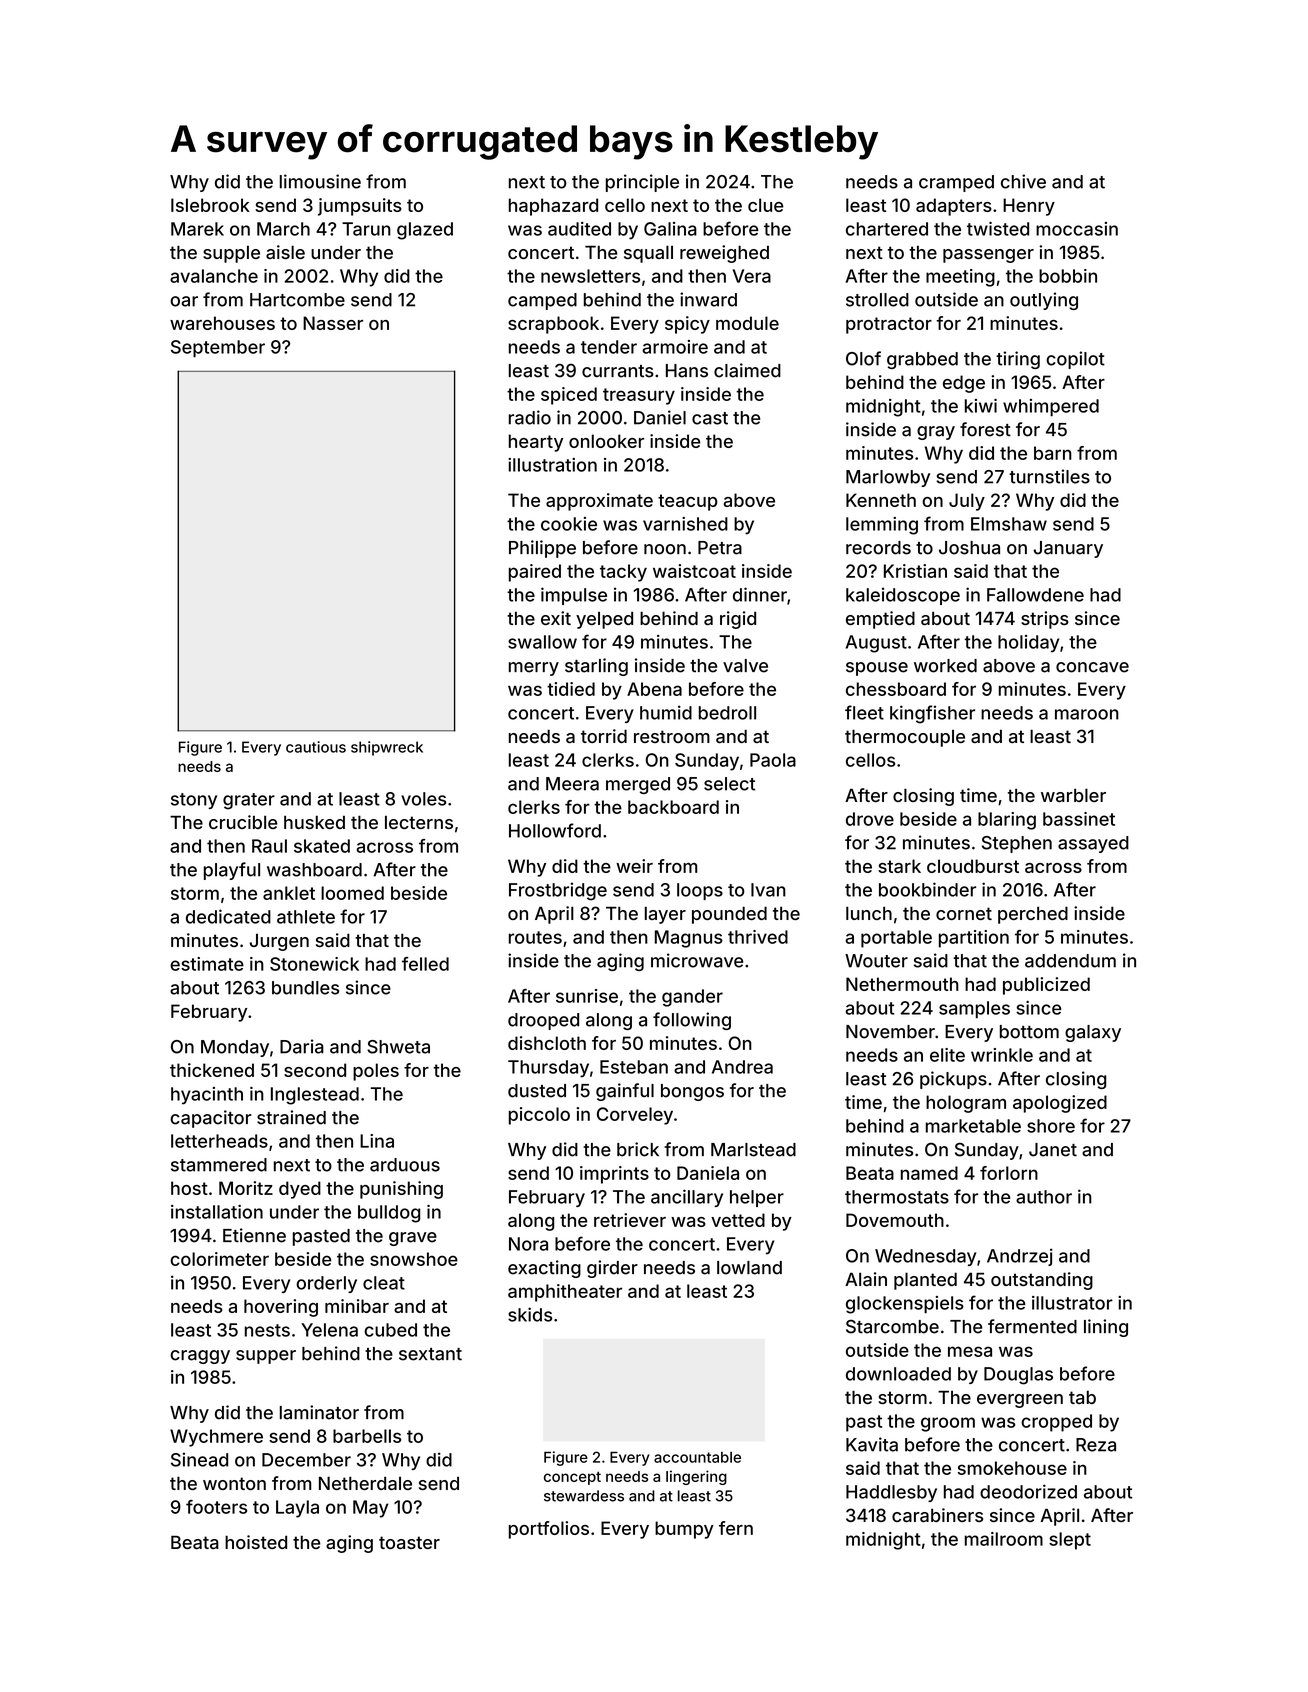  Describe the element at coordinates (320, 181) in the screenshot. I see `limousine` at that location.
